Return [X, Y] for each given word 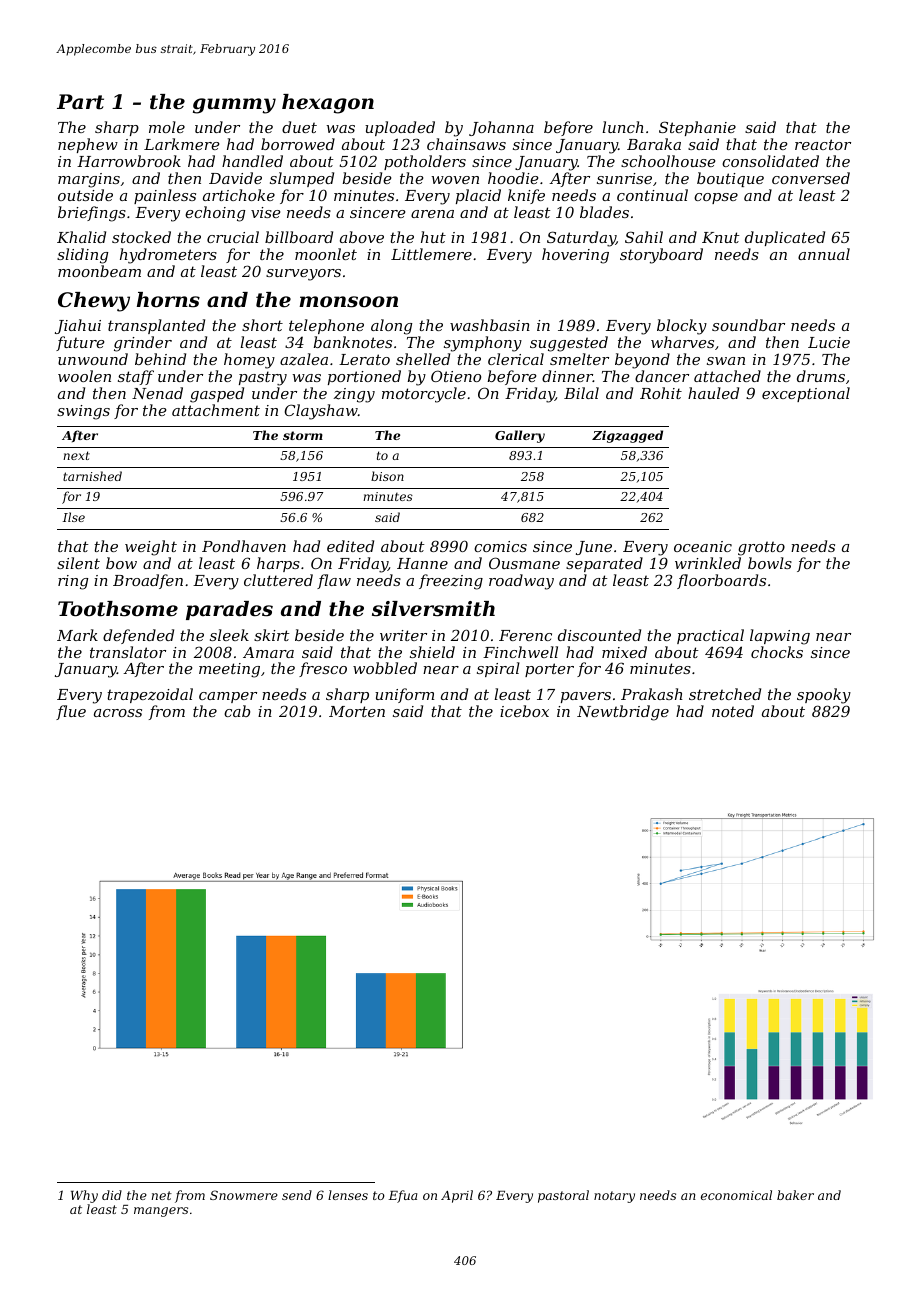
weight [151, 548]
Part [80, 102]
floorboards [721, 581]
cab [237, 711]
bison [387, 476]
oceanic [703, 546]
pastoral [563, 1196]
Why [84, 1196]
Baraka [654, 144]
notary [614, 1197]
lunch [623, 127]
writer [403, 635]
